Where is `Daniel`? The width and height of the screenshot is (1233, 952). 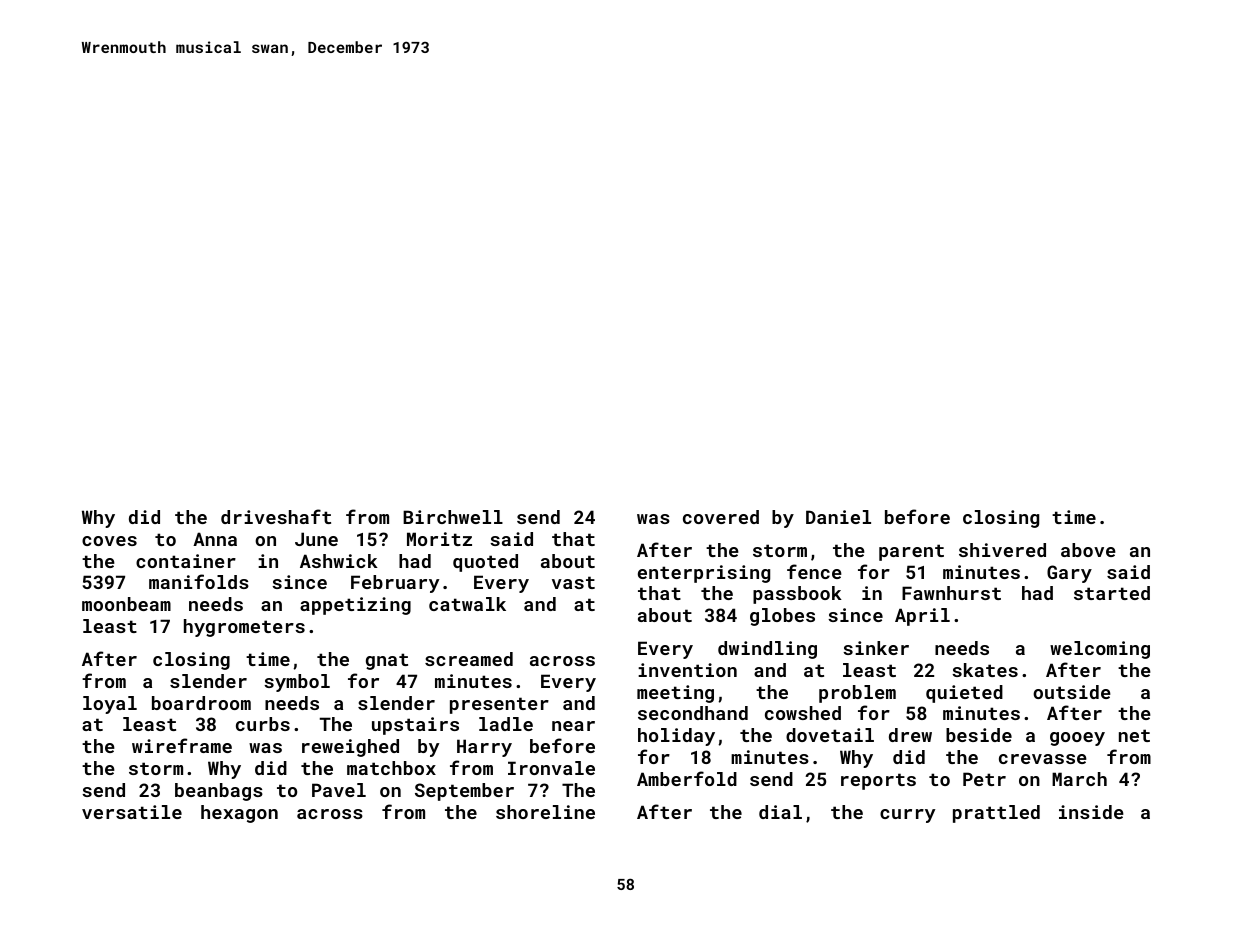
Daniel is located at coordinates (838, 517).
